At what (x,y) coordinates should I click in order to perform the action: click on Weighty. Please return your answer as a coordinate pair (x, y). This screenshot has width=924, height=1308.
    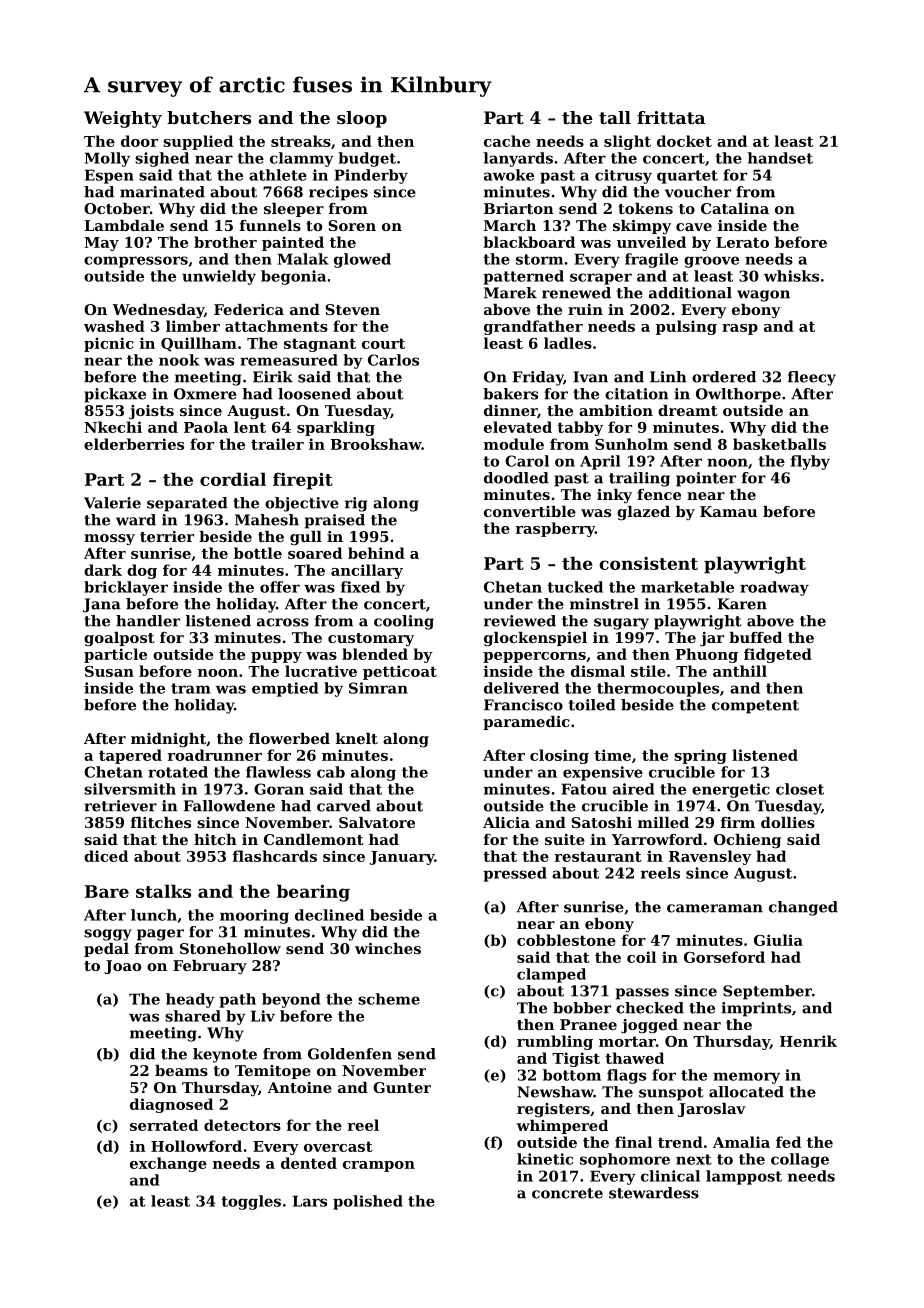
    Looking at the image, I should click on (123, 119).
